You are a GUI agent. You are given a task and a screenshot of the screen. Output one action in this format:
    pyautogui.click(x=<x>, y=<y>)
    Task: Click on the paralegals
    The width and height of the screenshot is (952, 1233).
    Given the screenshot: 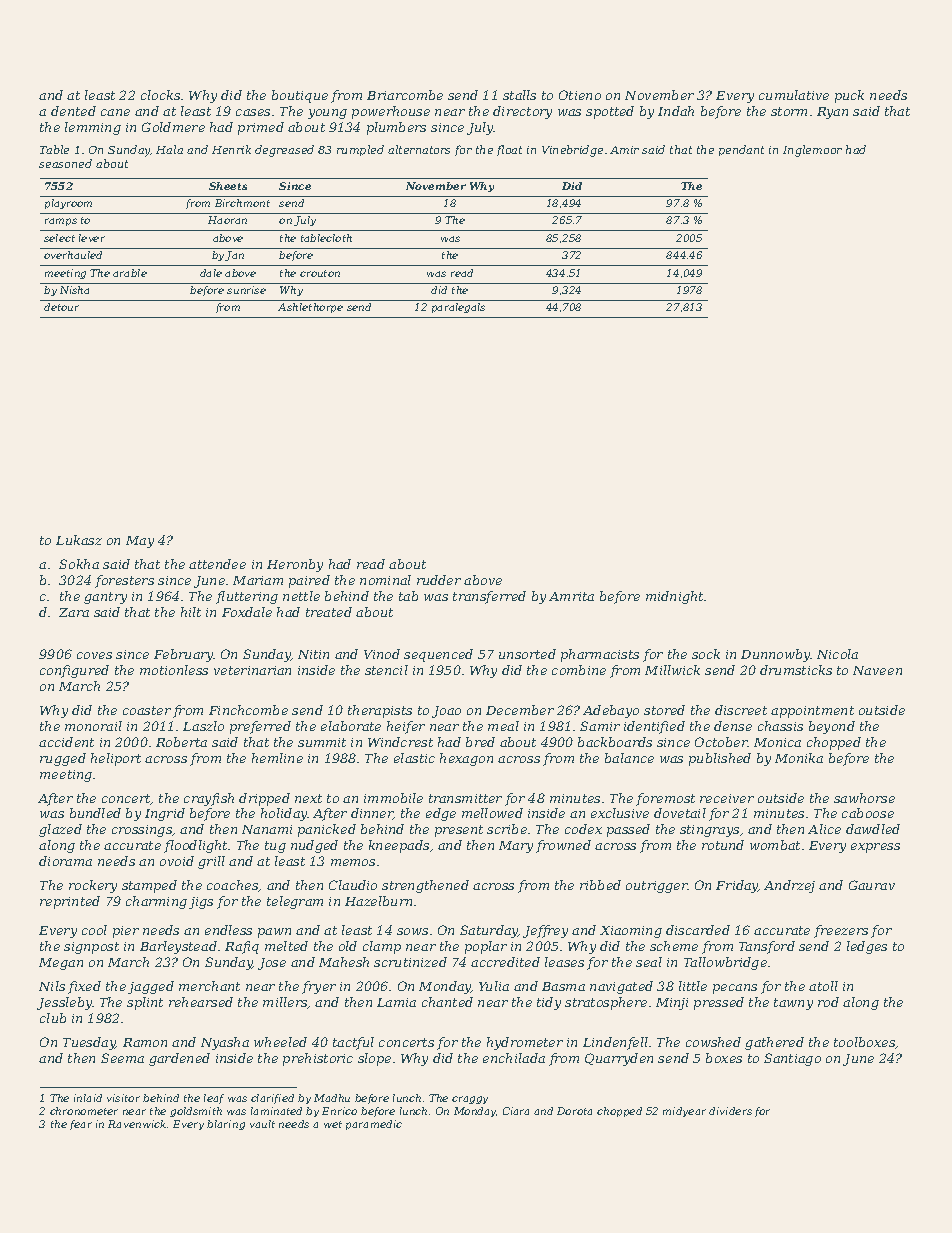 What is the action you would take?
    pyautogui.click(x=458, y=308)
